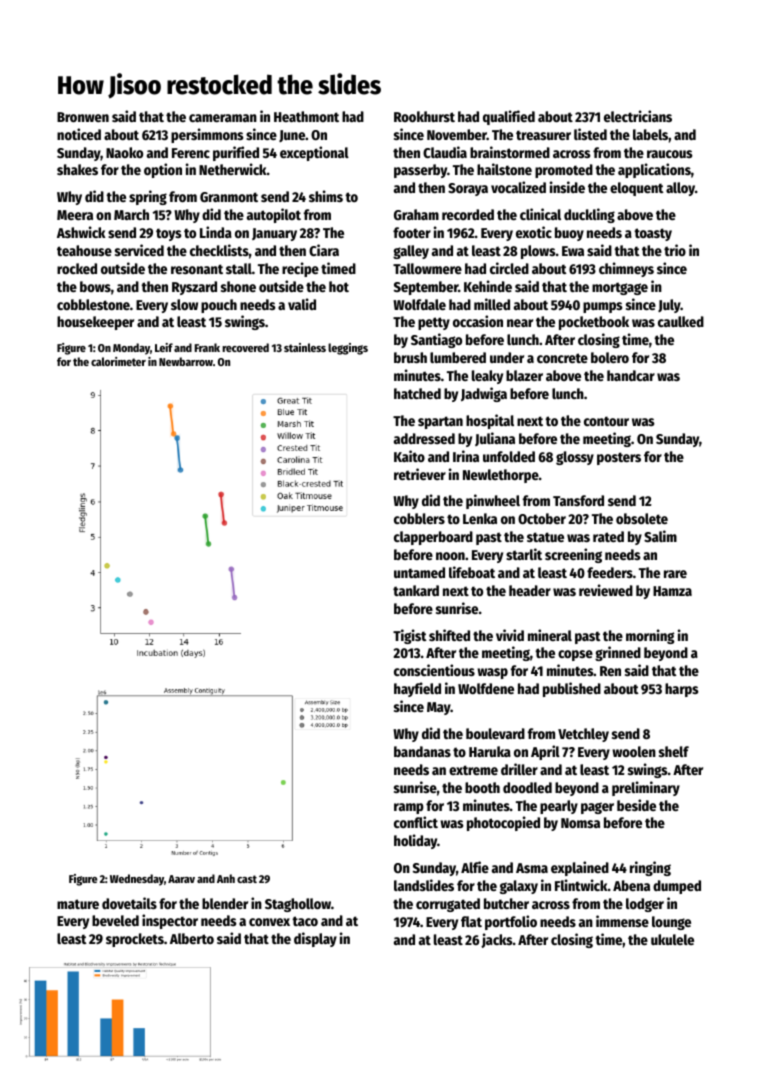 This screenshot has height=1082, width=762. I want to click on wasp, so click(492, 673).
